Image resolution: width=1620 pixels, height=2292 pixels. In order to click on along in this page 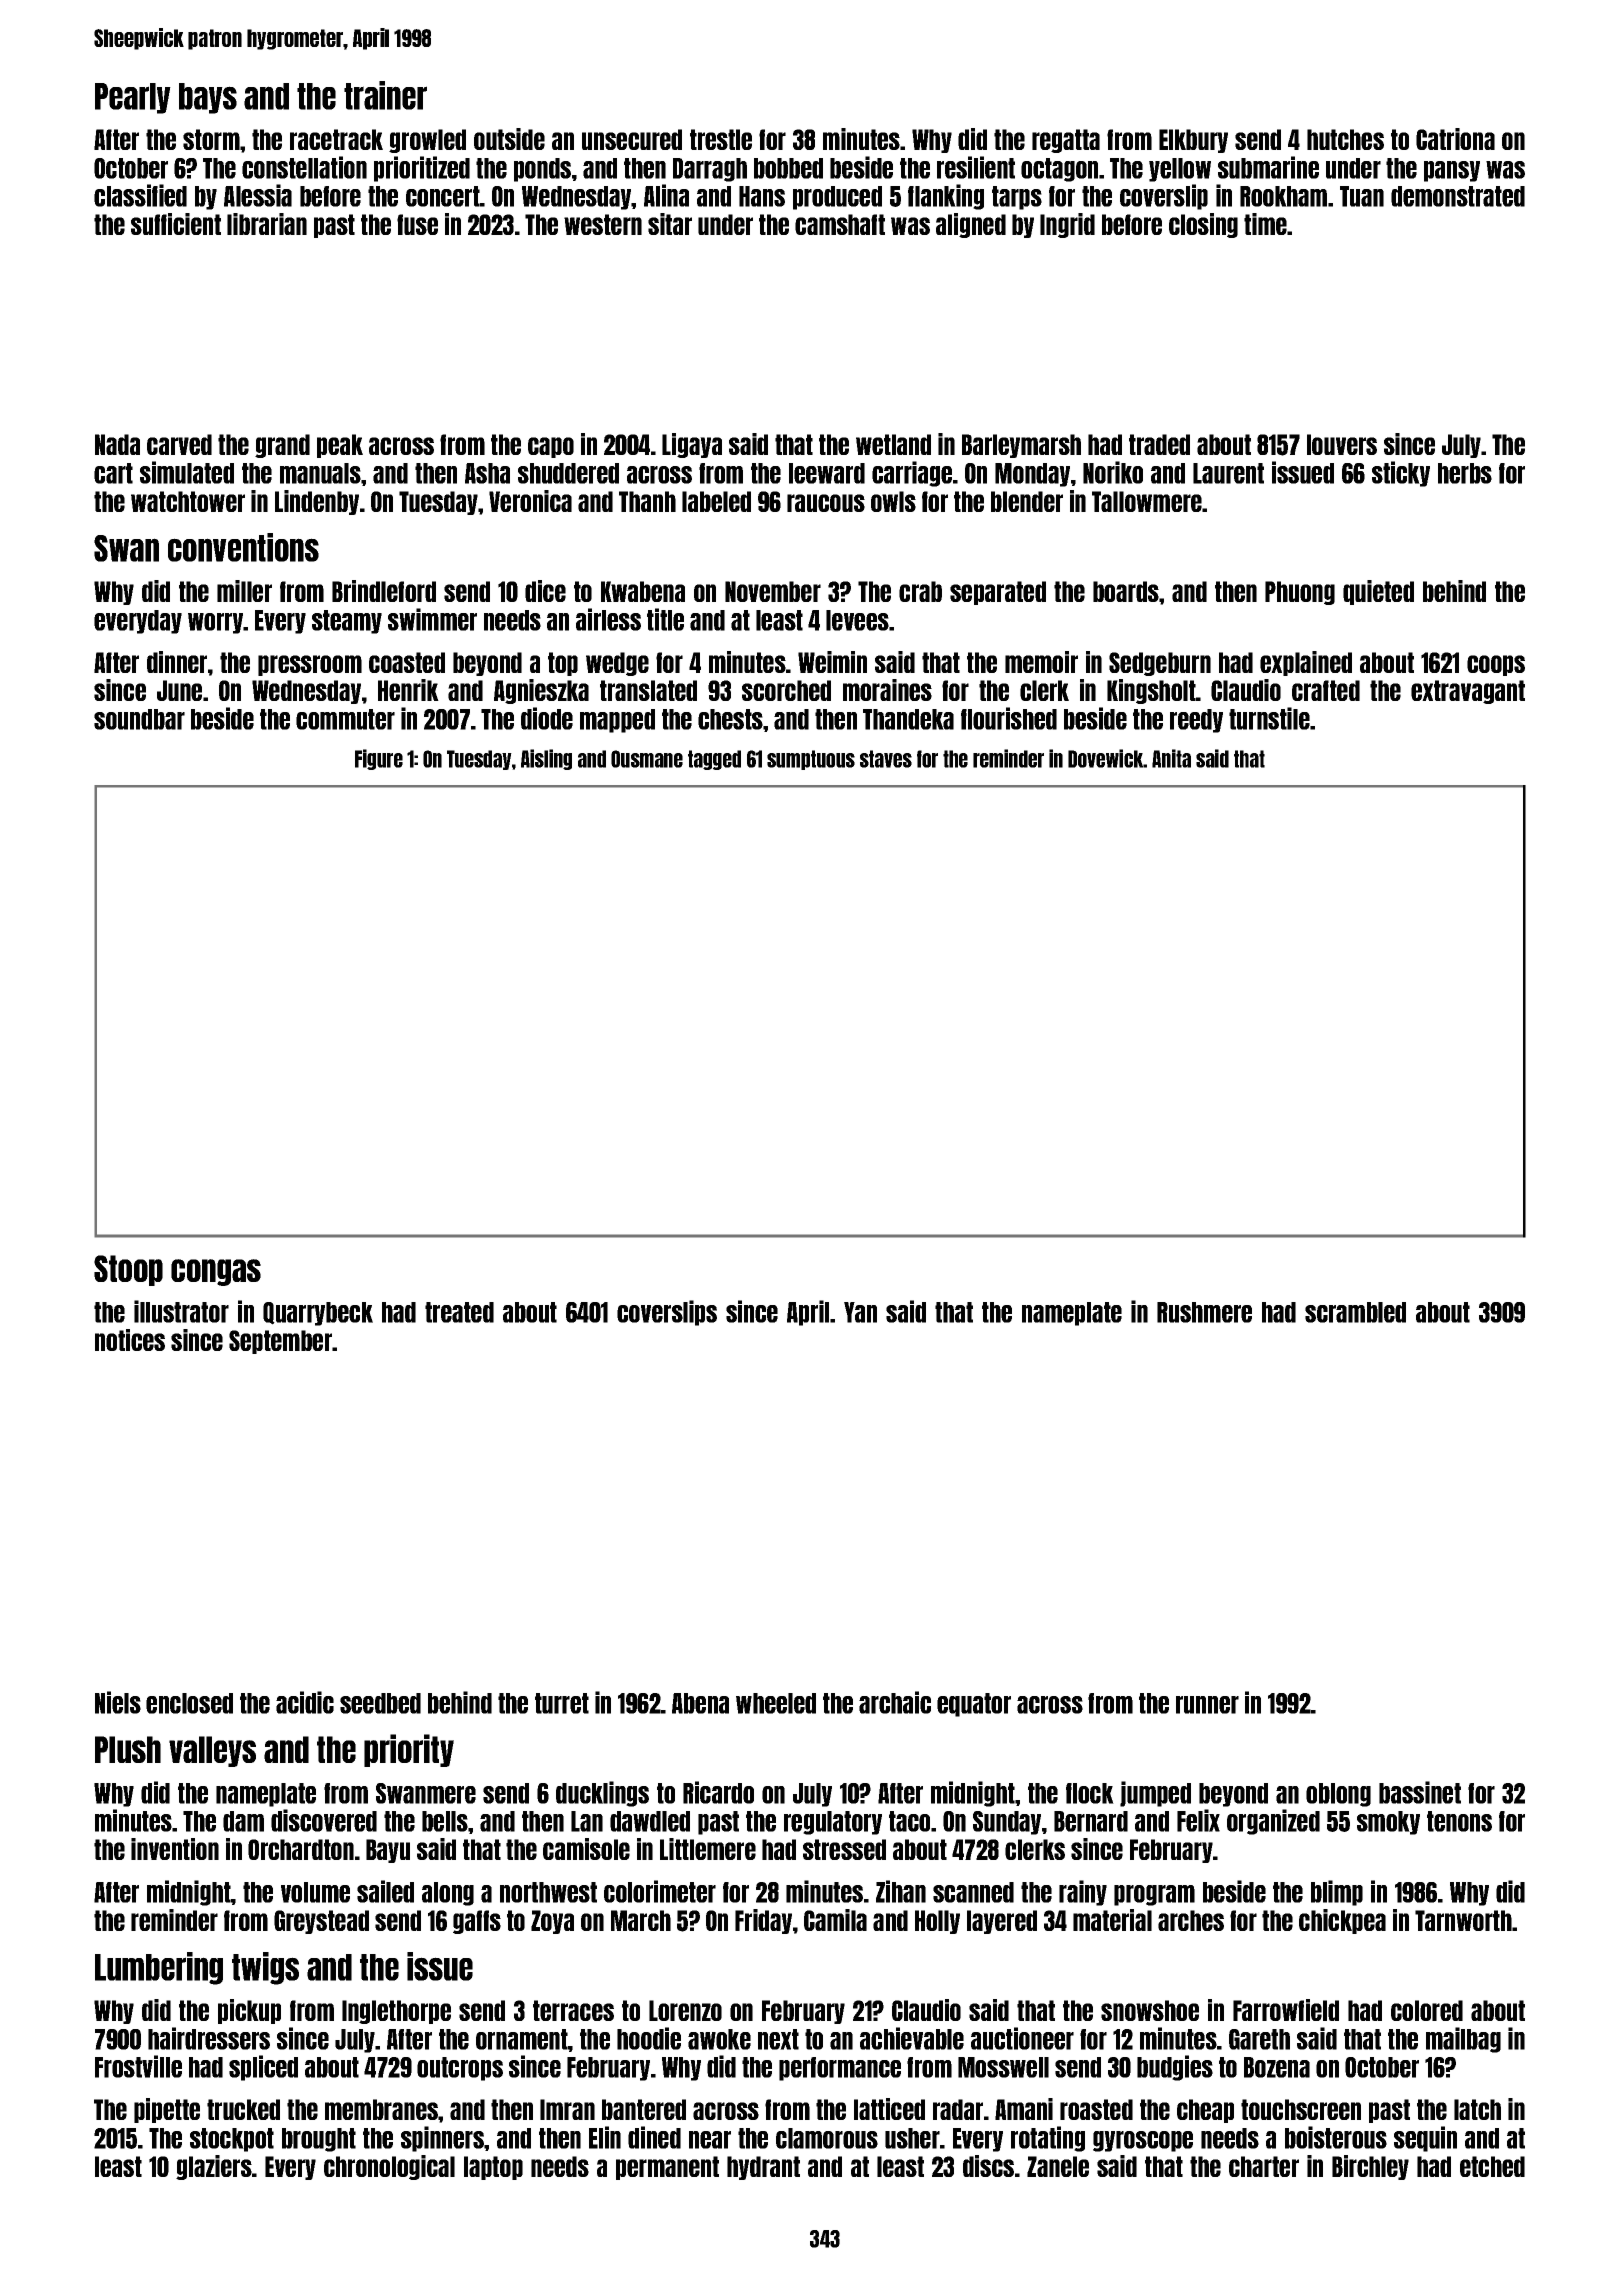, I will do `click(448, 1894)`.
